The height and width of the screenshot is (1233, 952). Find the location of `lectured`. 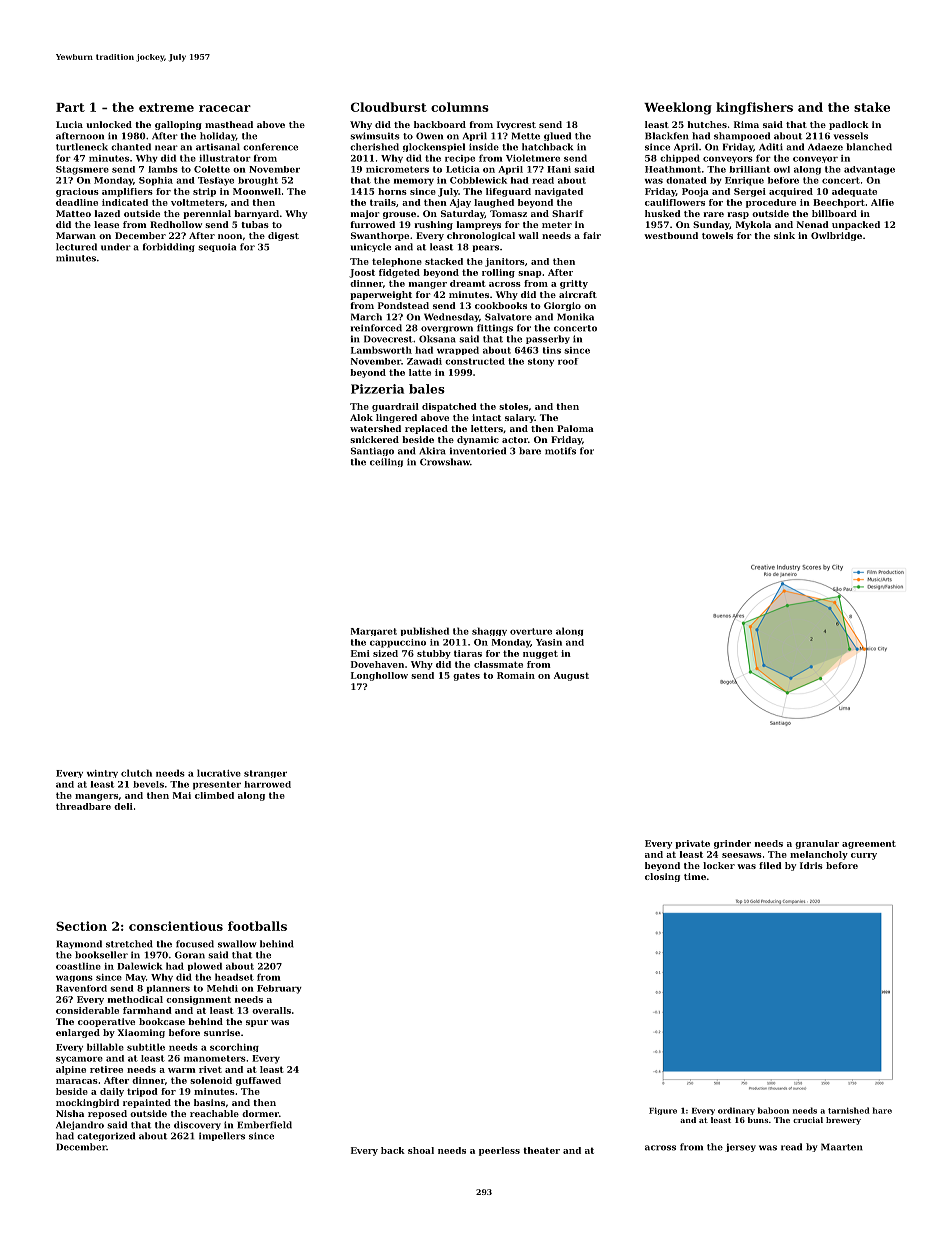

lectured is located at coordinates (76, 247).
